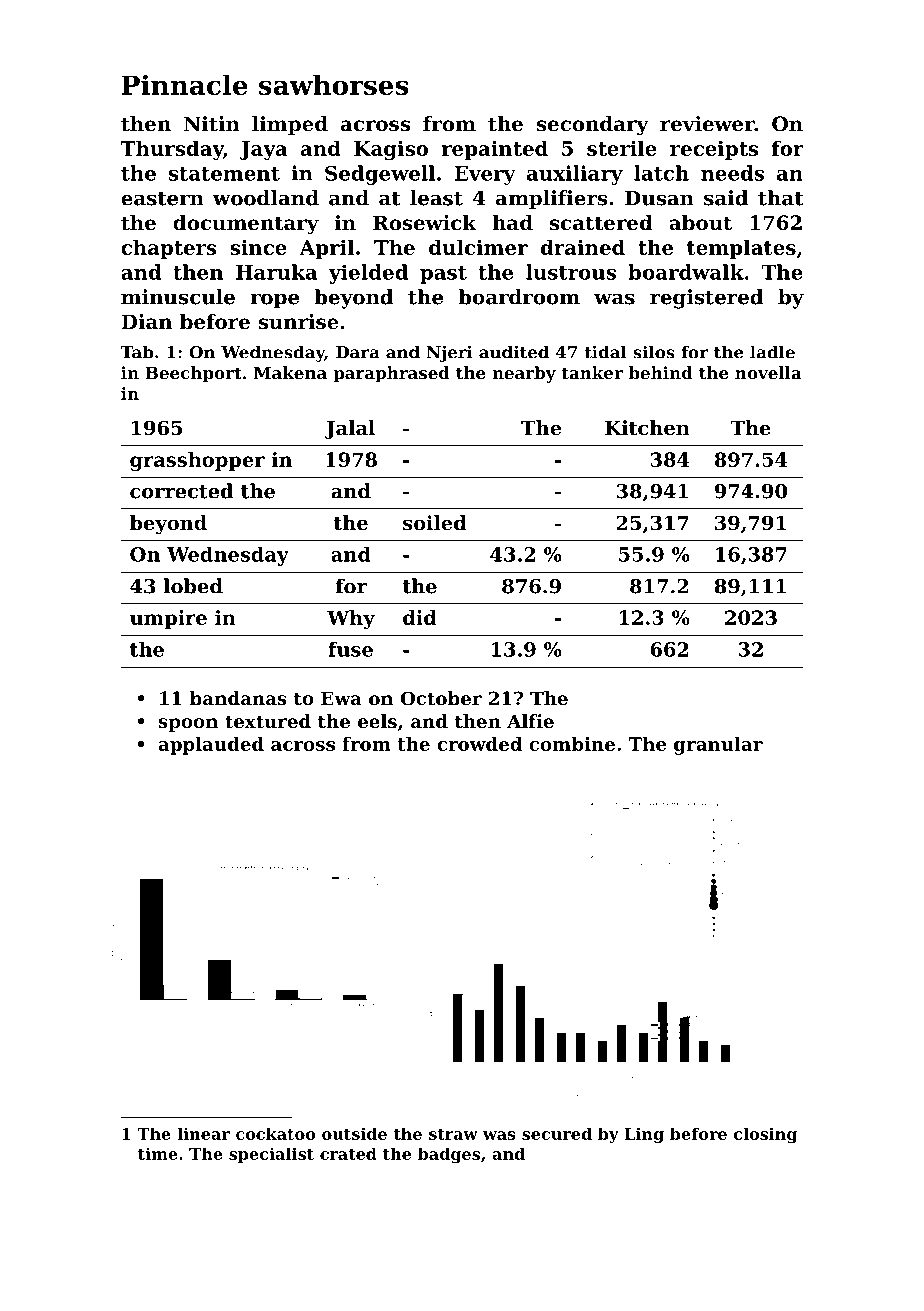 The width and height of the document is (924, 1311). Describe the element at coordinates (592, 126) in the document. I see `secondary` at that location.
